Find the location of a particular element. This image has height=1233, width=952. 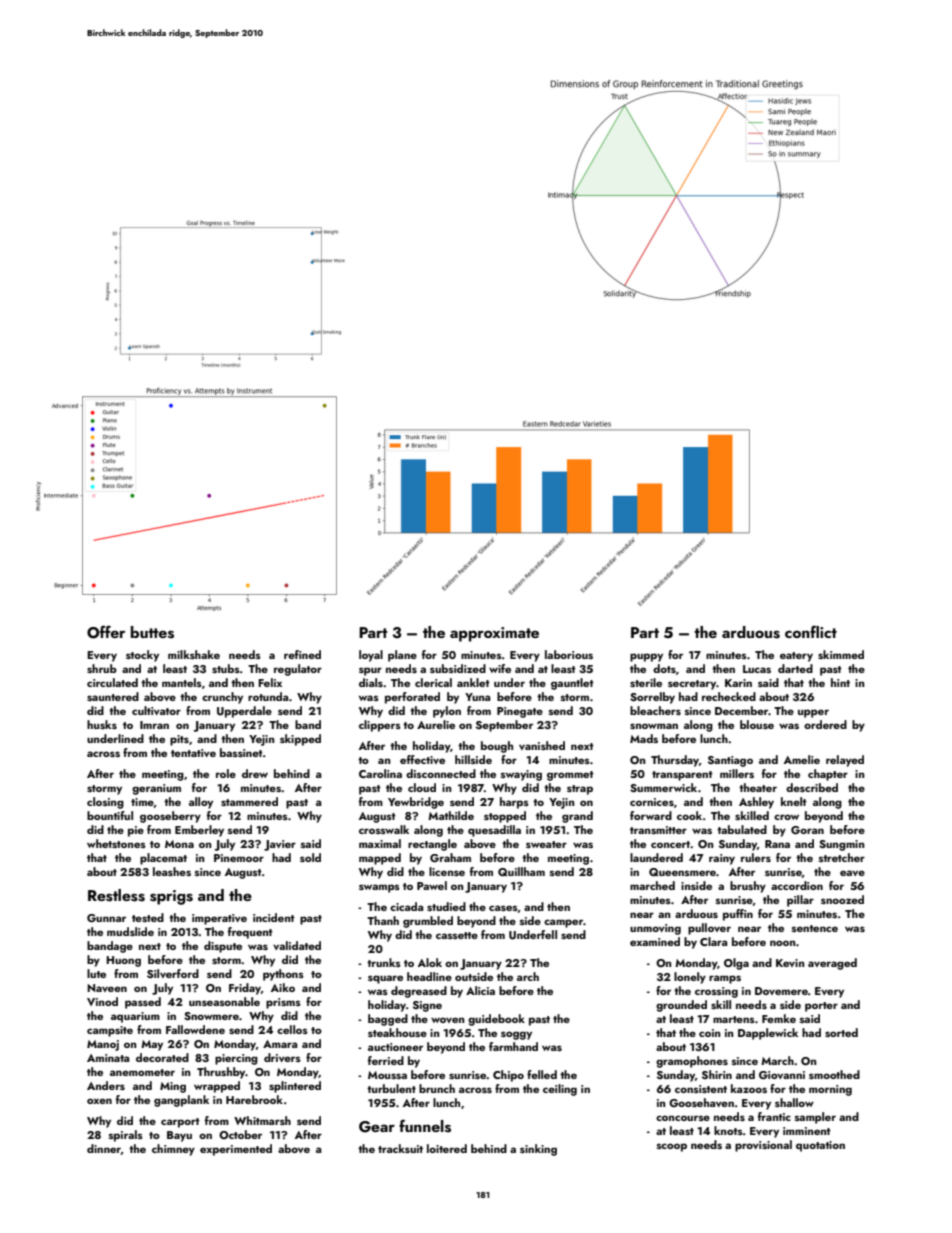

closing is located at coordinates (105, 803).
